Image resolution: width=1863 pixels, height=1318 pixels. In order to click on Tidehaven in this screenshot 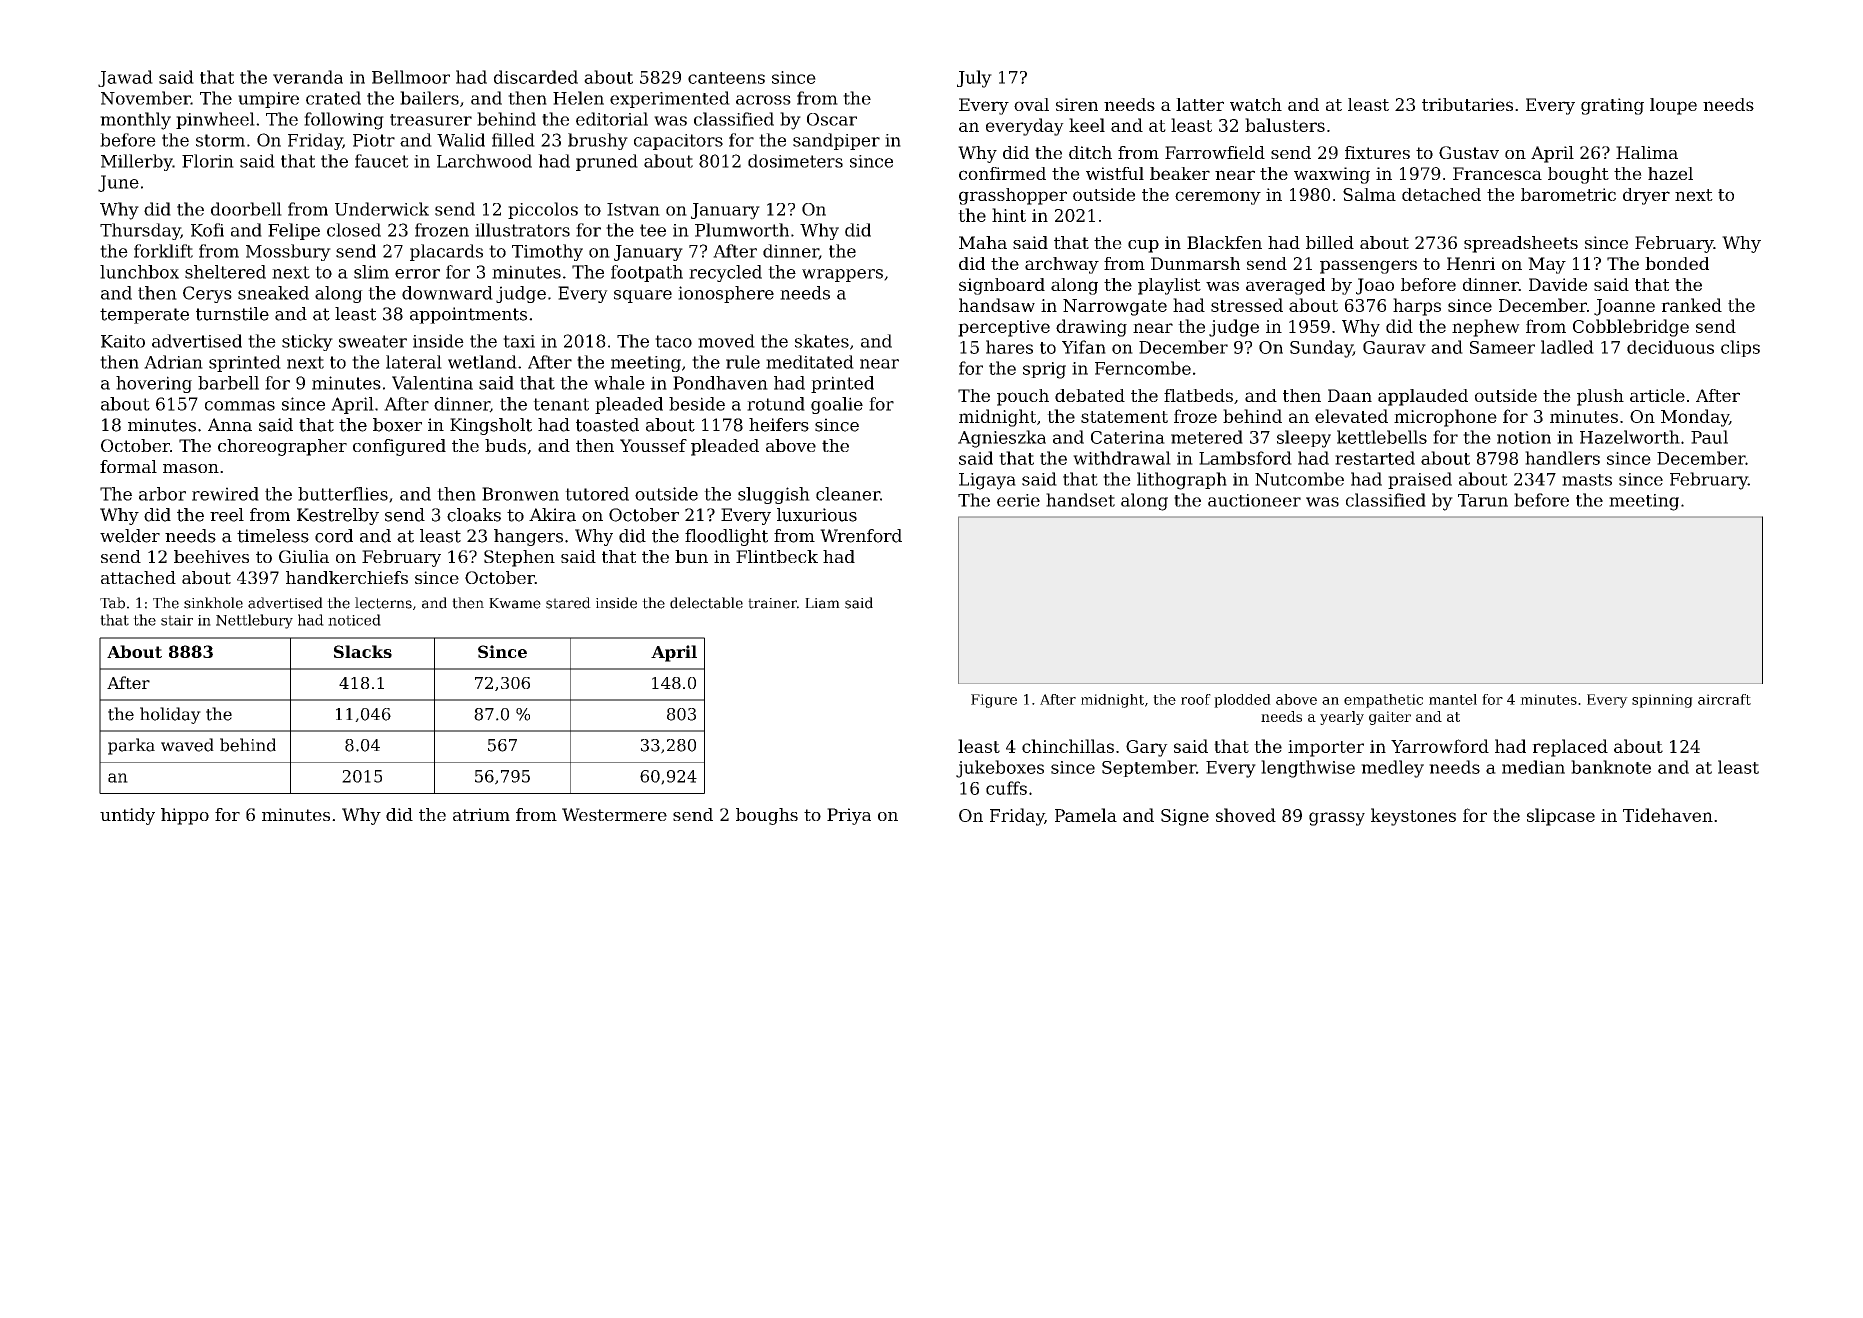, I will do `click(1668, 815)`.
